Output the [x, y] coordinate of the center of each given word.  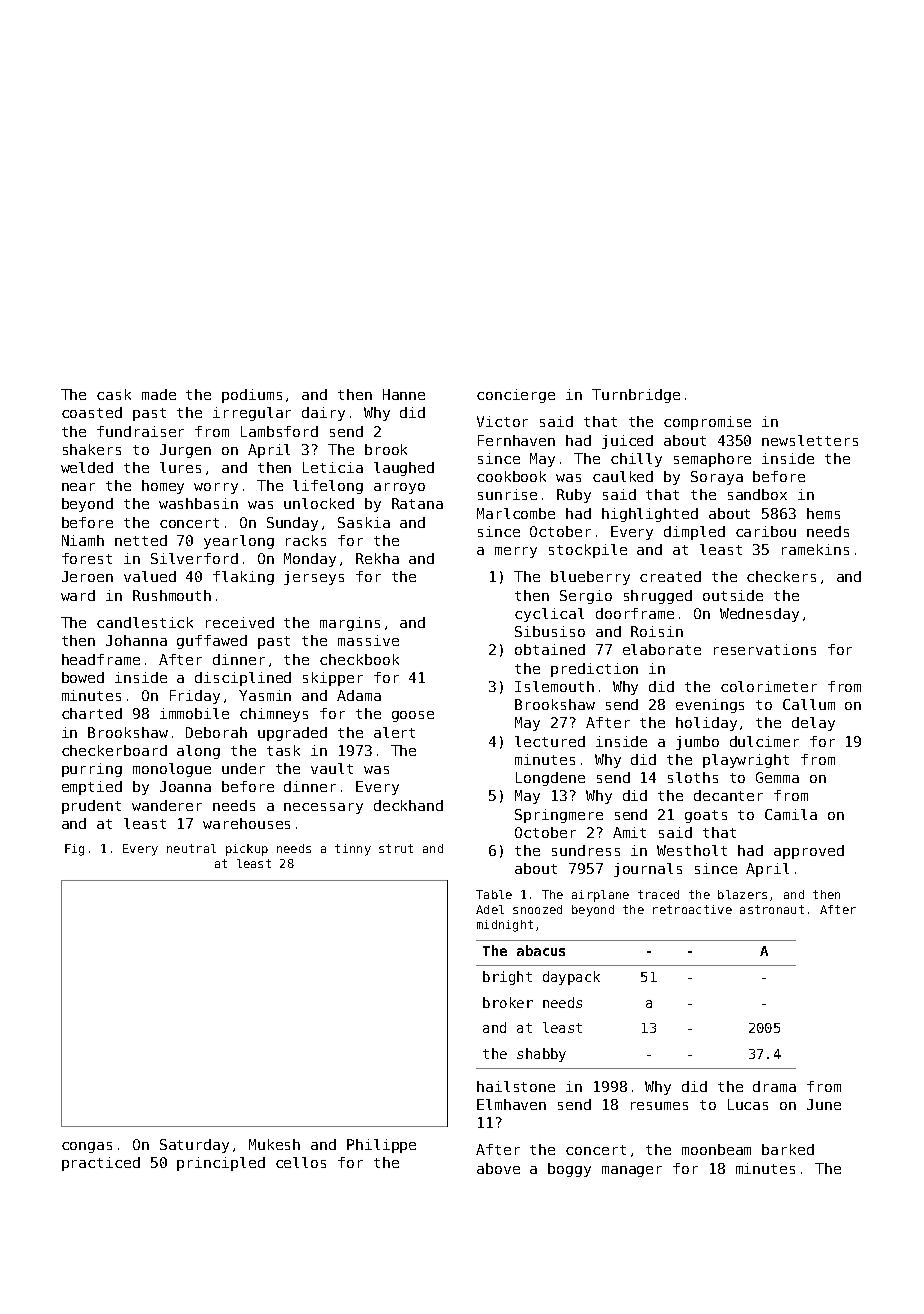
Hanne [404, 394]
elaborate [662, 649]
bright [507, 978]
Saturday [194, 1146]
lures [180, 467]
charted [92, 713]
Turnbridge [636, 396]
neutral [191, 848]
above [498, 1168]
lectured [550, 741]
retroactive [692, 909]
